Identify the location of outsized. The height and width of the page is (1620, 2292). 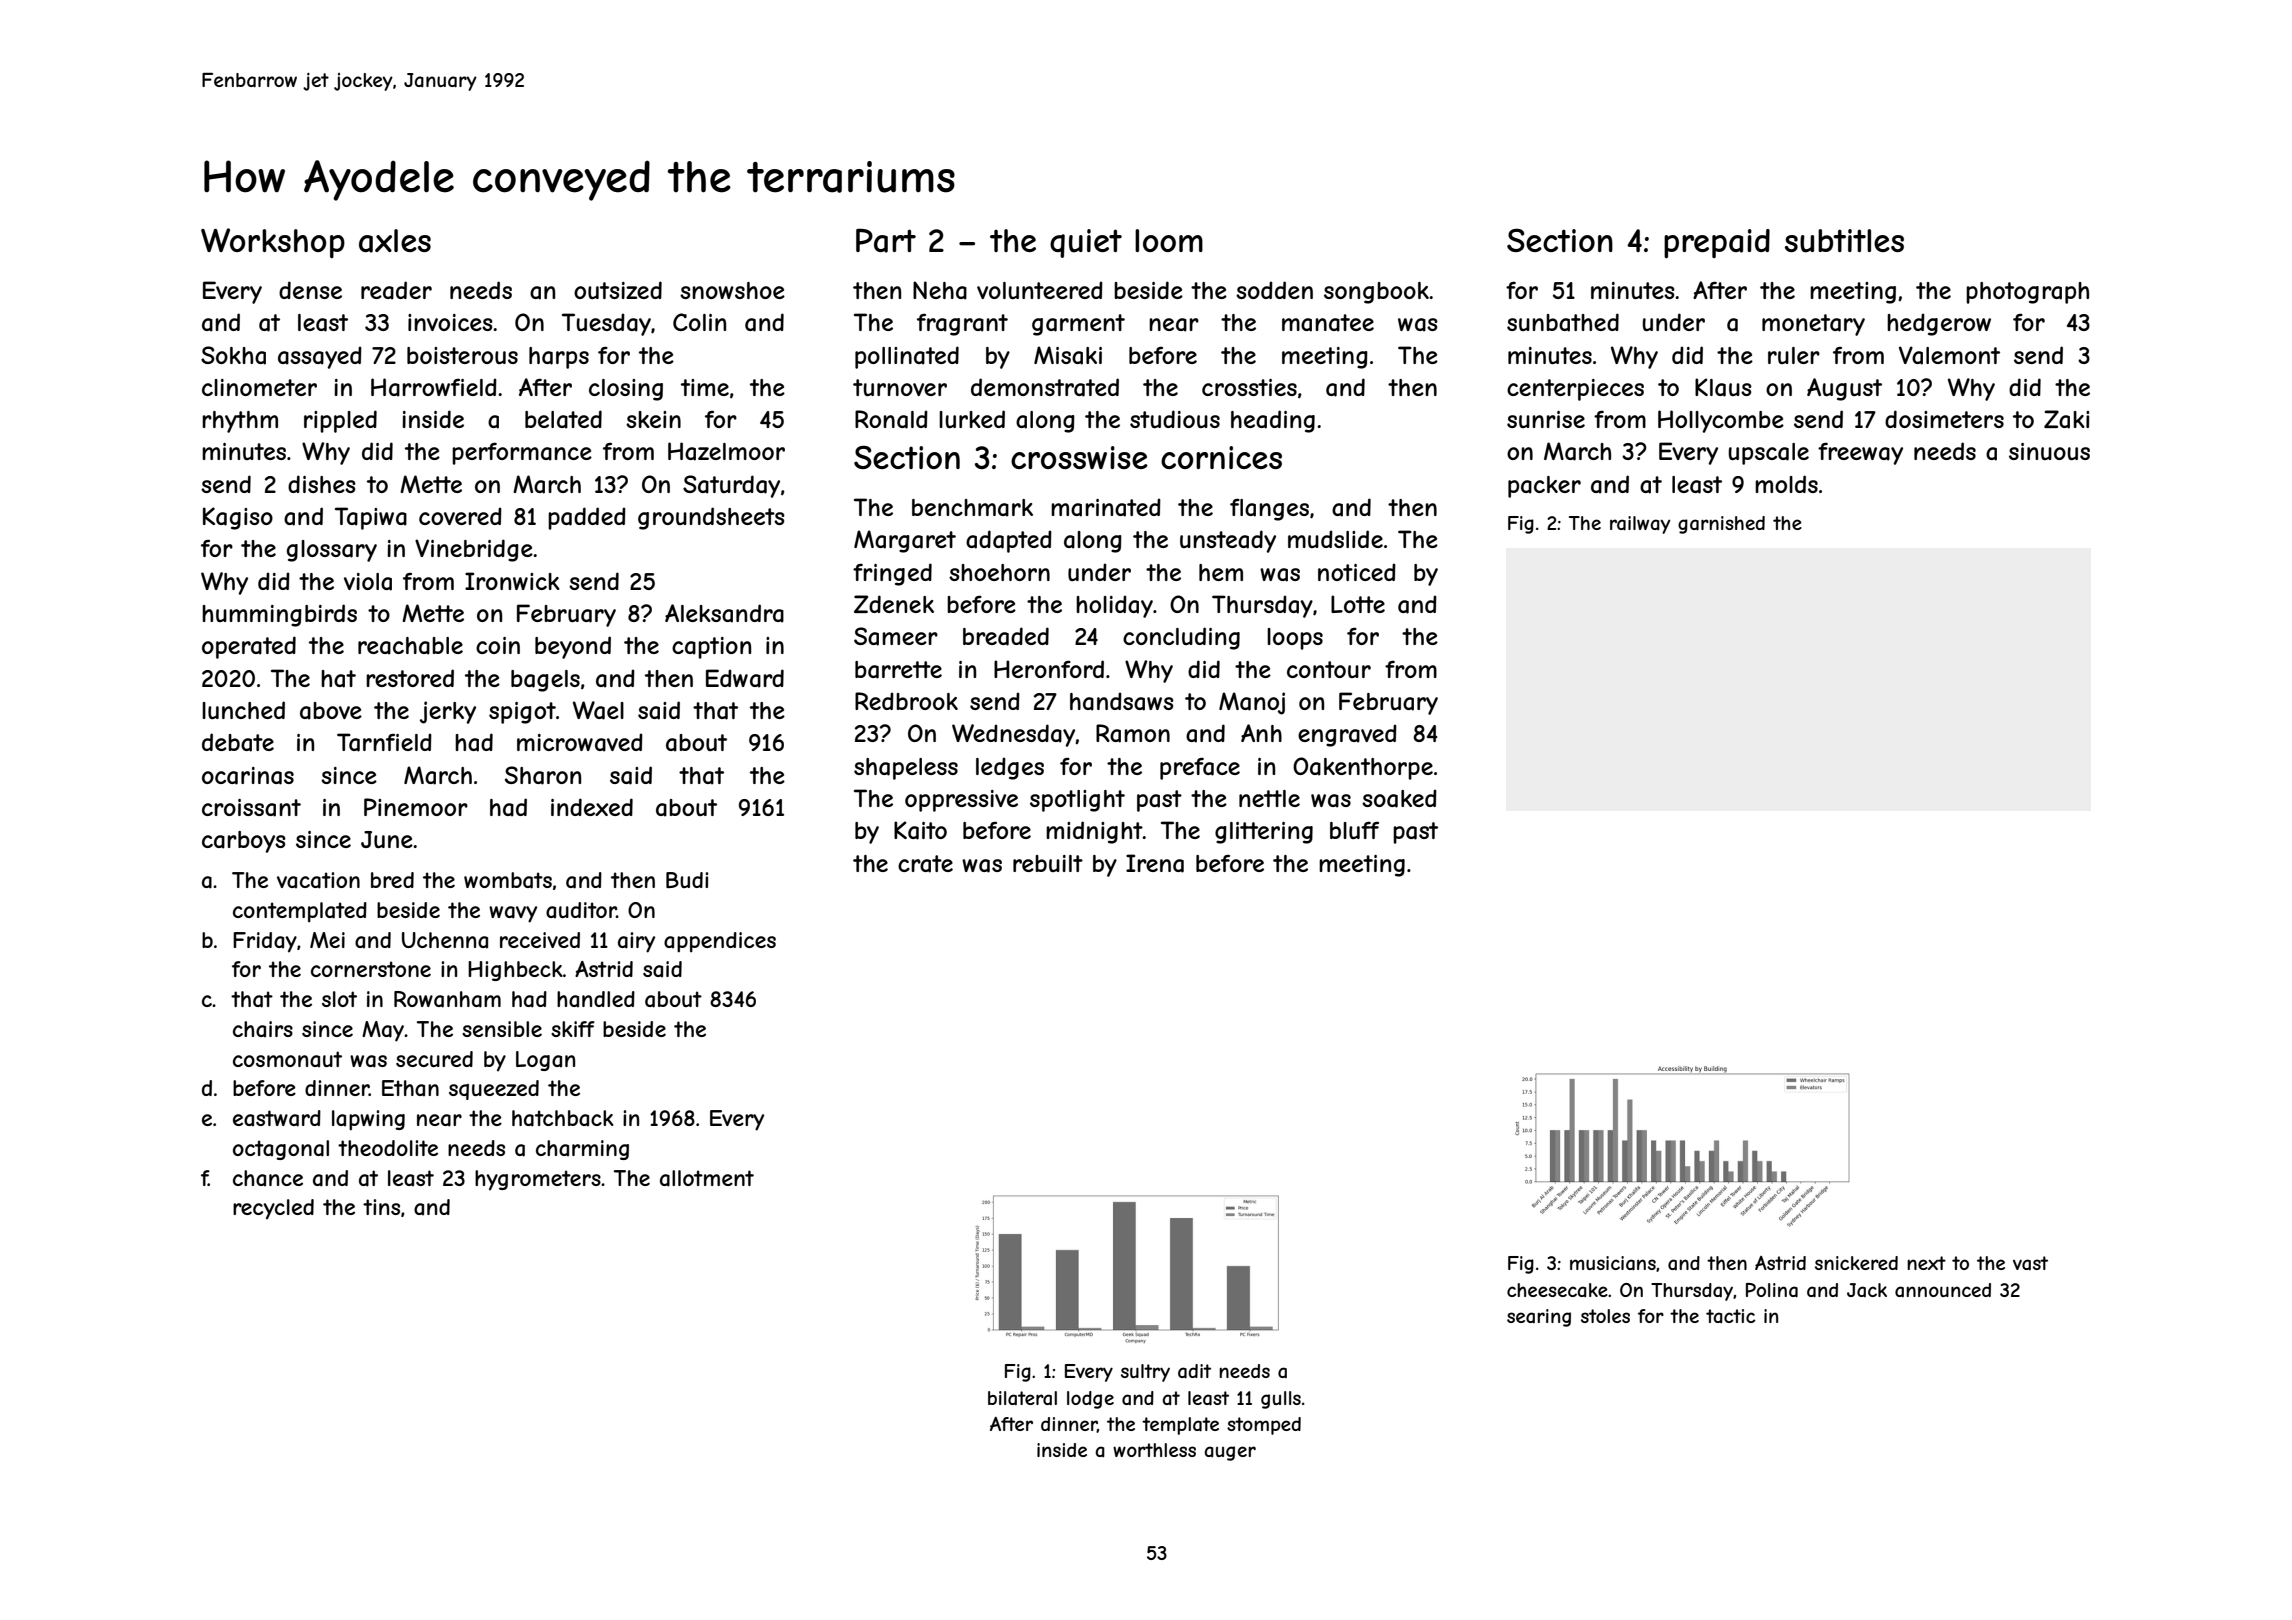
(618, 290).
